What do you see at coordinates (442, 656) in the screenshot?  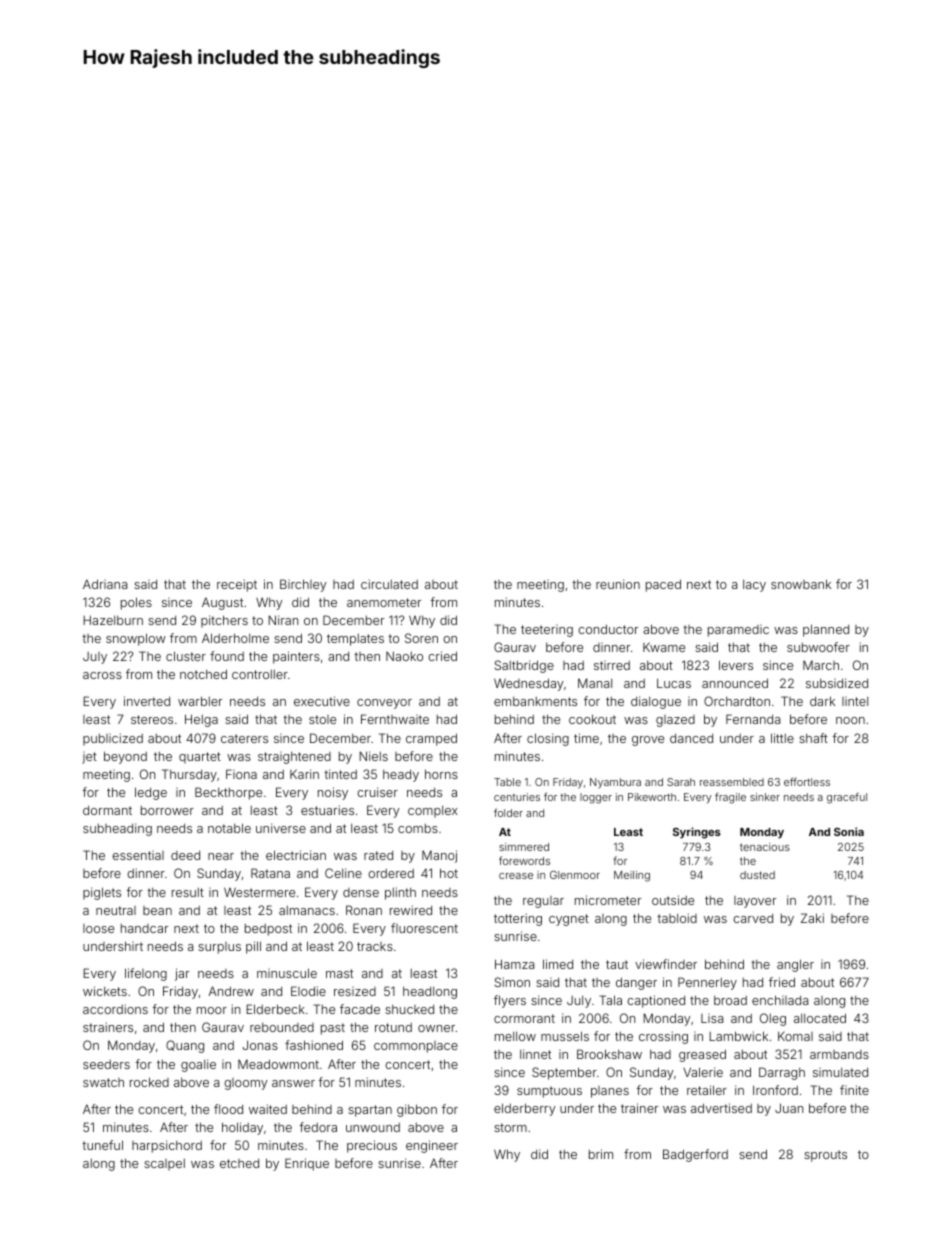 I see `cried` at bounding box center [442, 656].
